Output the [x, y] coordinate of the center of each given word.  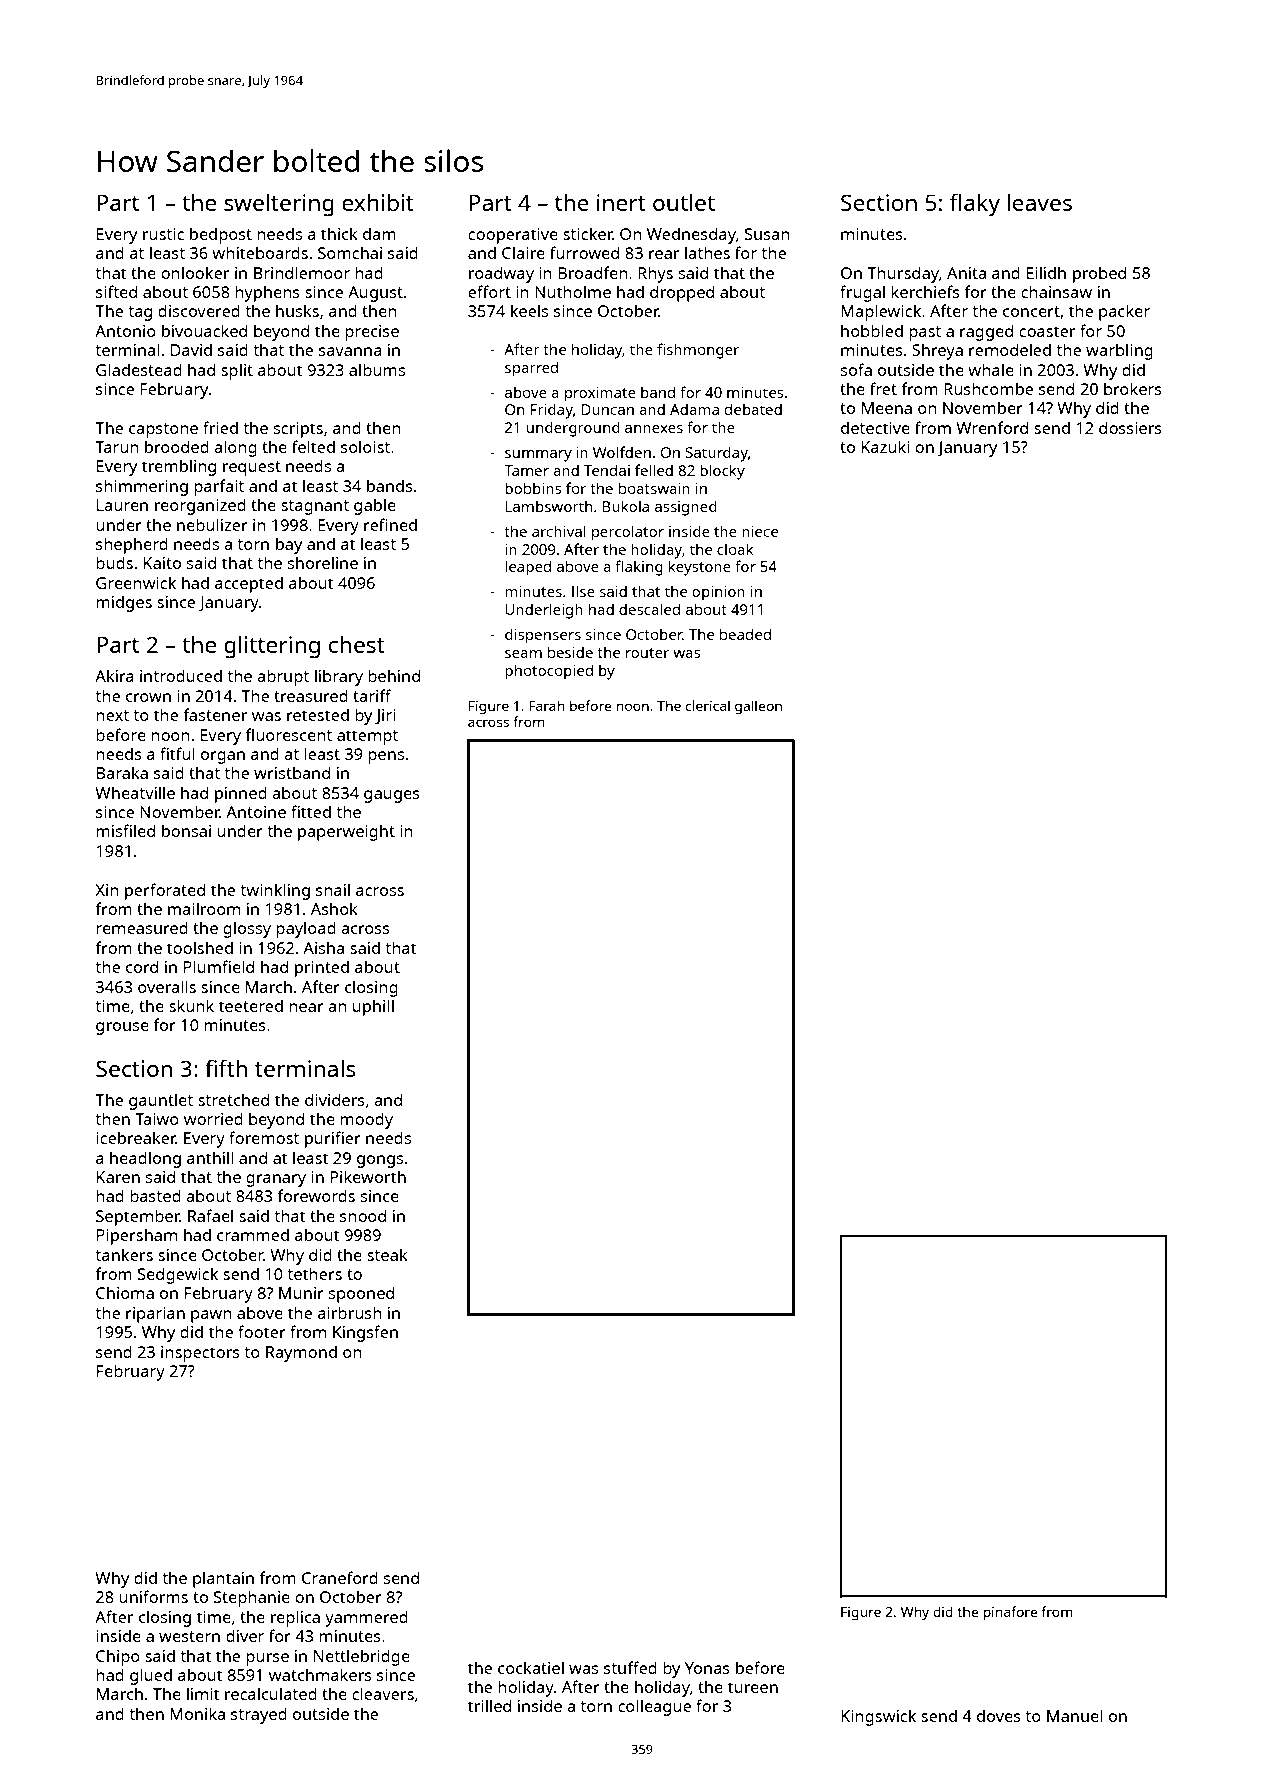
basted [155, 1195]
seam [523, 654]
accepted [249, 585]
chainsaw [1056, 291]
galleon [758, 707]
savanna [350, 351]
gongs [380, 1161]
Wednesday [691, 235]
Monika [197, 1713]
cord [142, 966]
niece [760, 531]
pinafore [1010, 1613]
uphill [373, 1007]
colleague [654, 1707]
